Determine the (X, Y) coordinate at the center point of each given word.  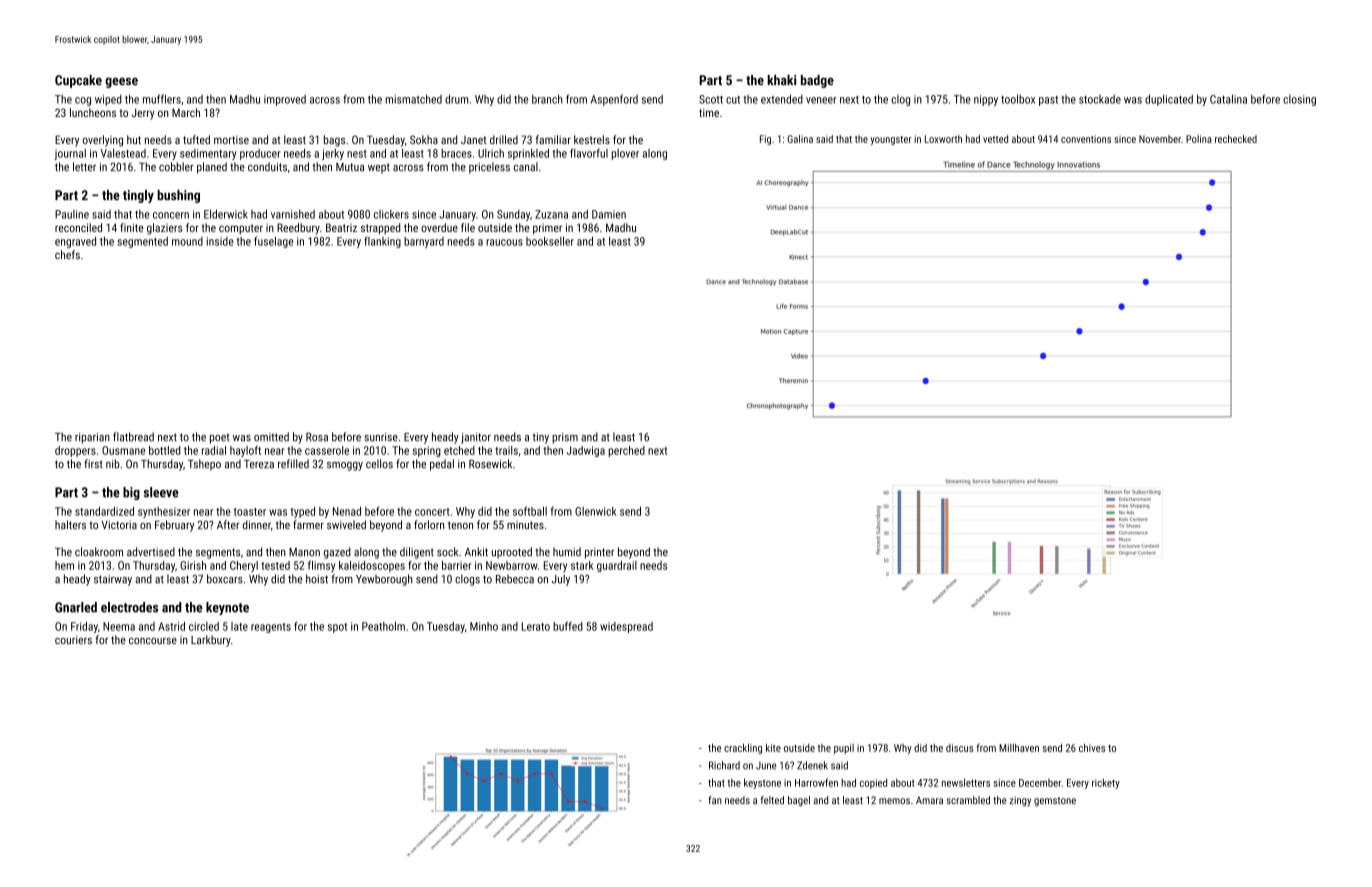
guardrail (617, 566)
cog (83, 101)
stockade (1100, 99)
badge (817, 81)
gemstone (1055, 802)
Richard (724, 765)
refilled (293, 464)
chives (1092, 748)
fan (715, 800)
